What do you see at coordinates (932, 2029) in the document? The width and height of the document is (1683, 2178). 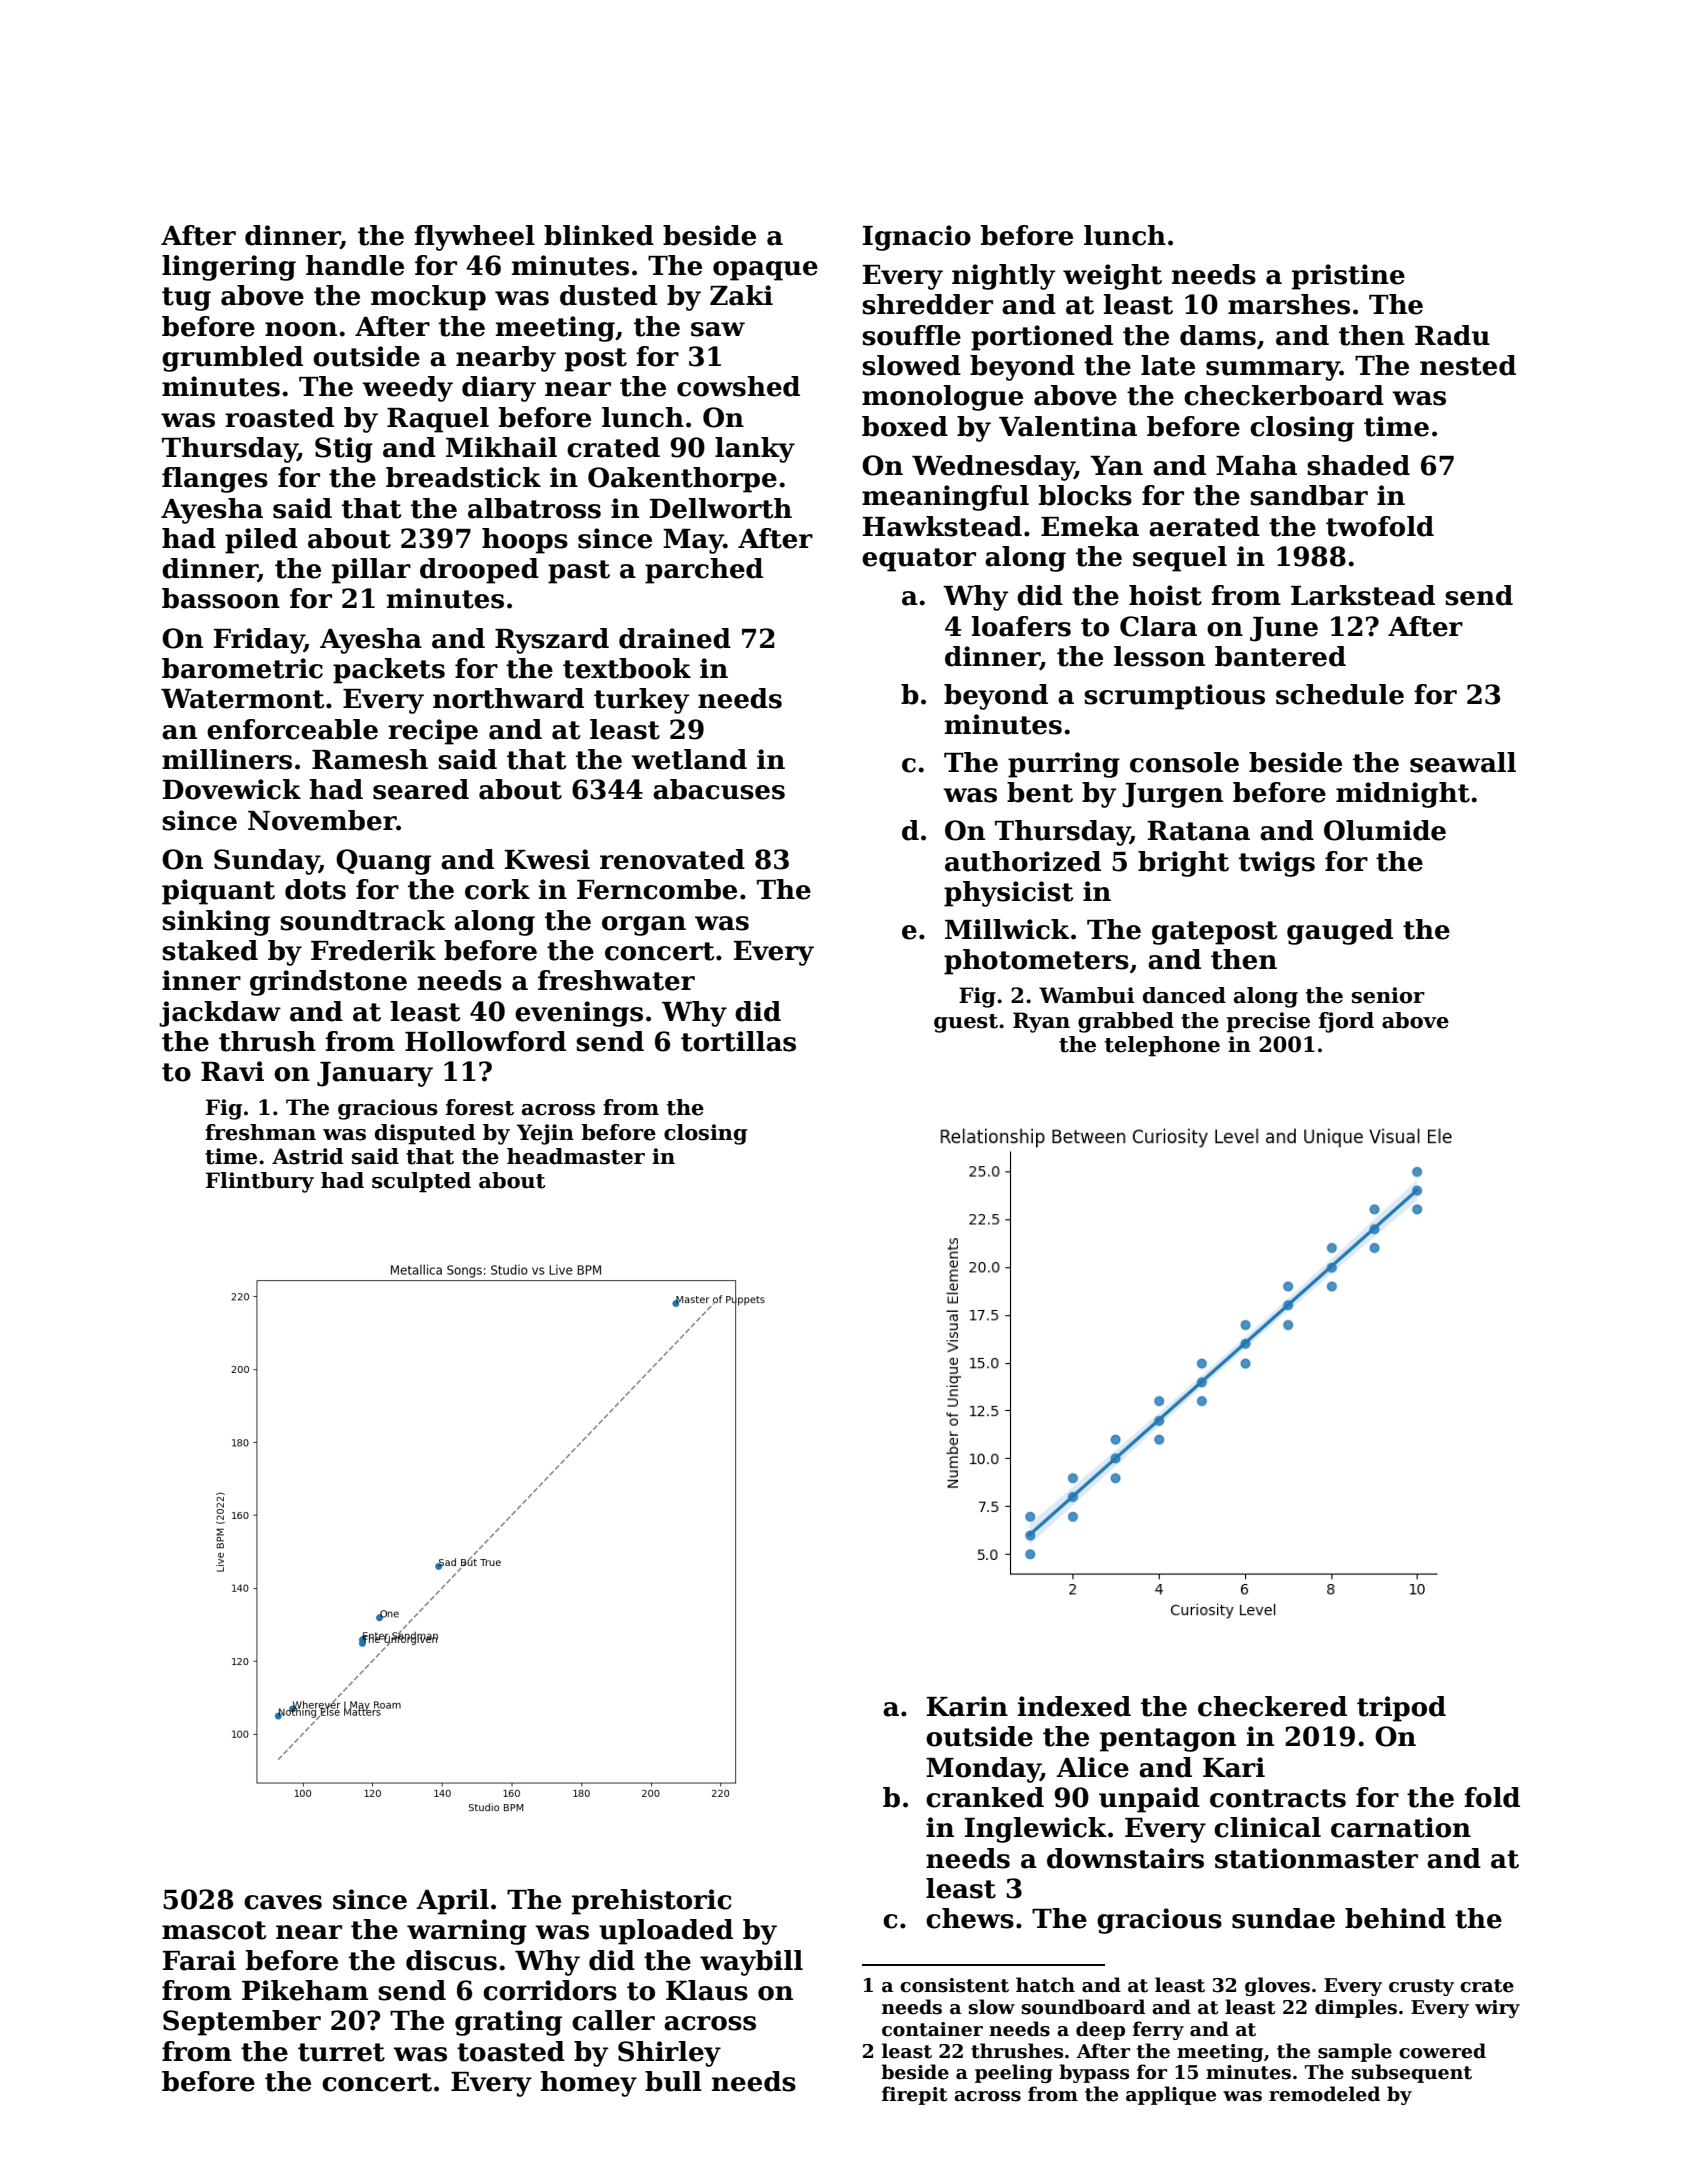 I see `container` at bounding box center [932, 2029].
